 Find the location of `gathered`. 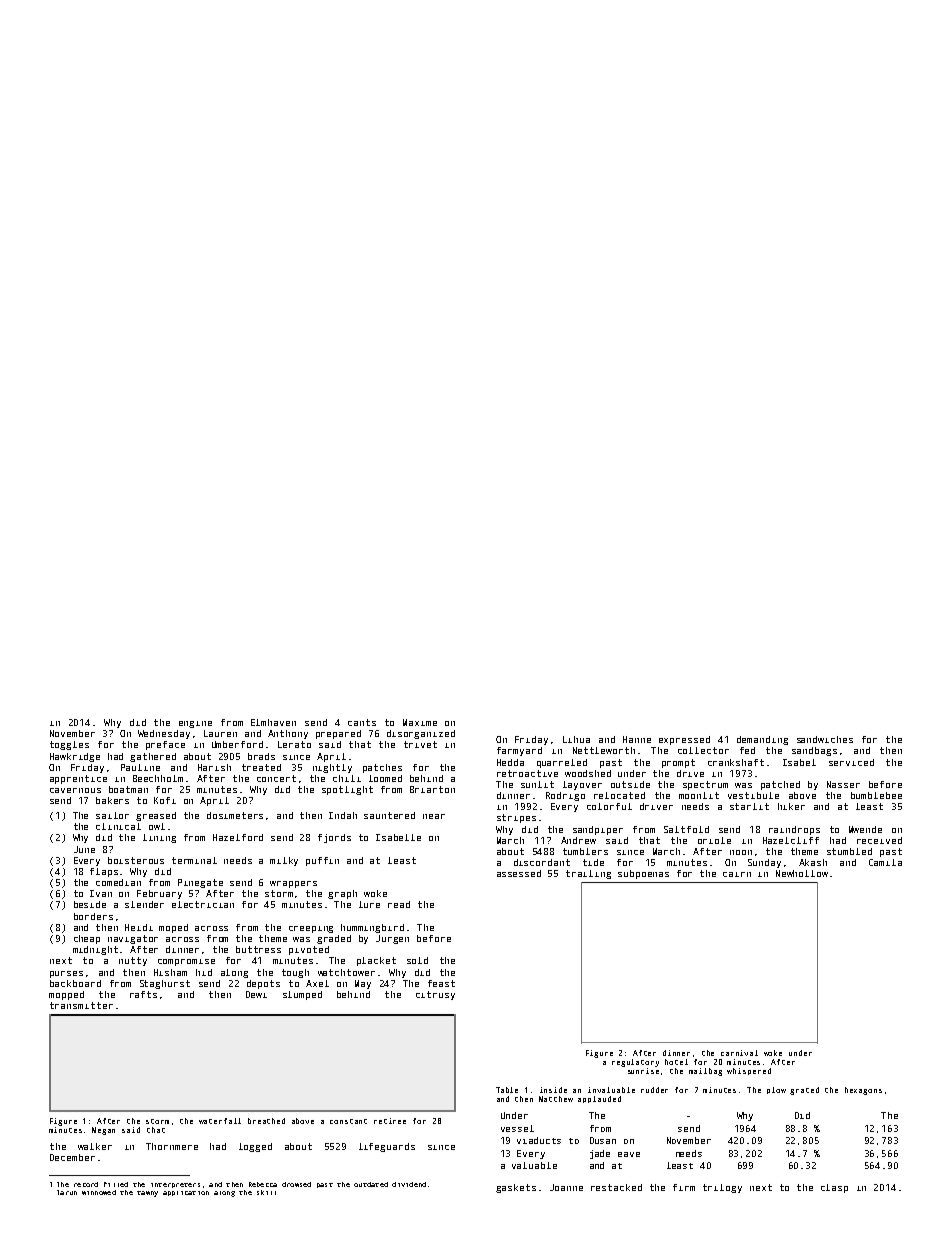

gathered is located at coordinates (153, 757).
